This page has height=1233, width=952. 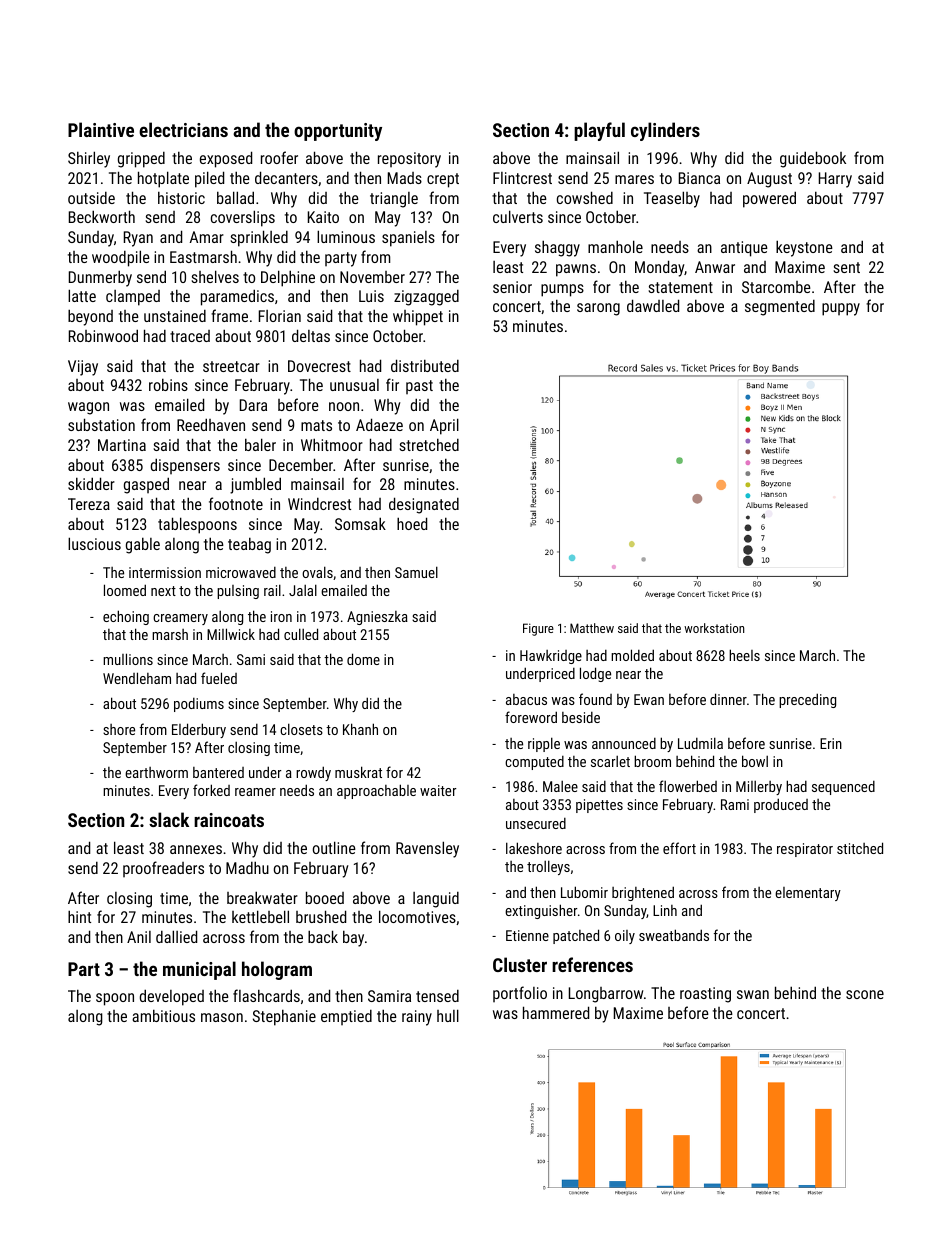 I want to click on approachable, so click(x=376, y=791).
